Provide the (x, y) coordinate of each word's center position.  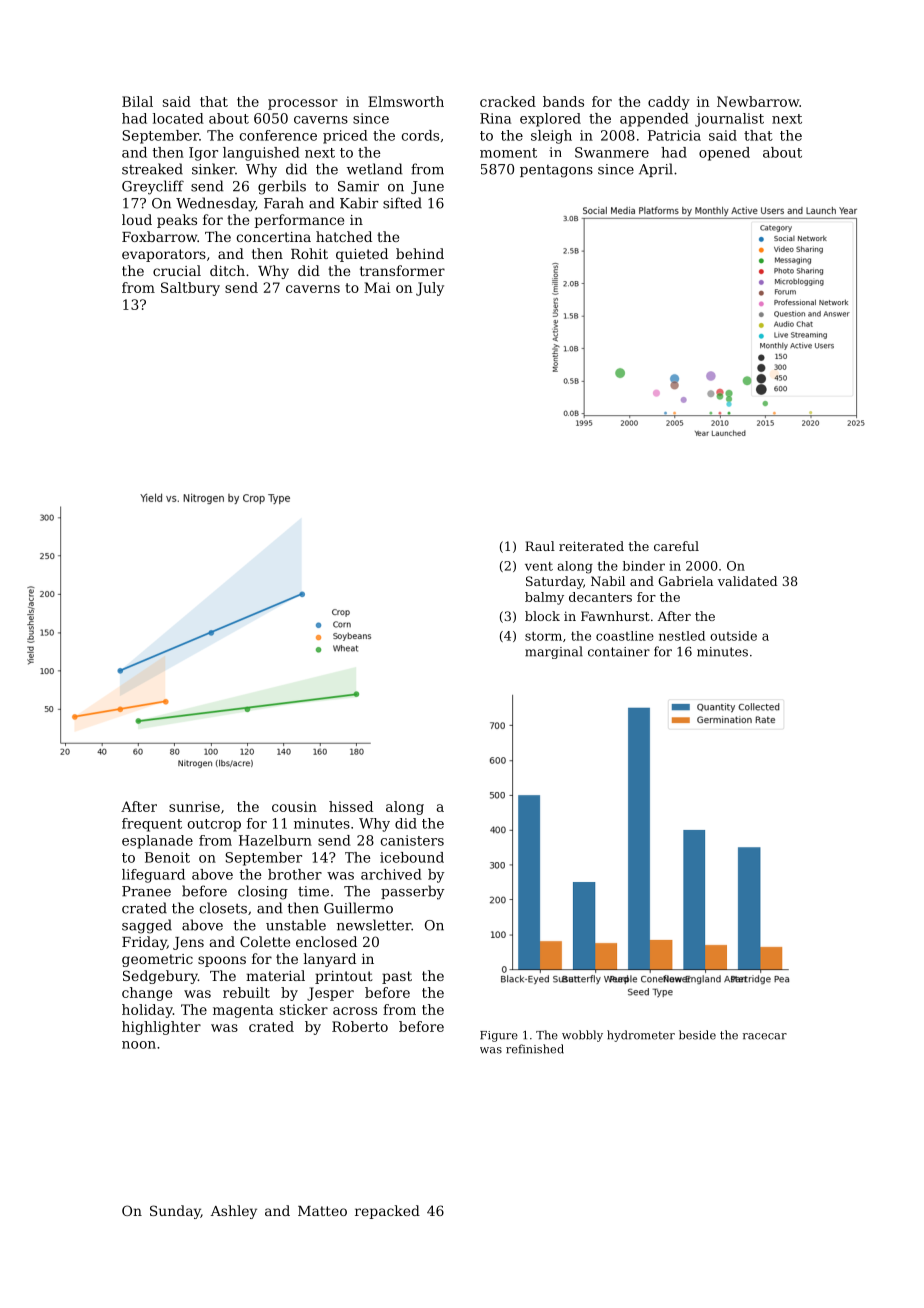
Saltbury (190, 289)
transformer (402, 270)
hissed (351, 806)
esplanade (157, 842)
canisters (412, 840)
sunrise (194, 806)
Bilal (137, 101)
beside (697, 1035)
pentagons (556, 171)
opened (724, 154)
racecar (765, 1036)
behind (420, 253)
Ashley (234, 1212)
